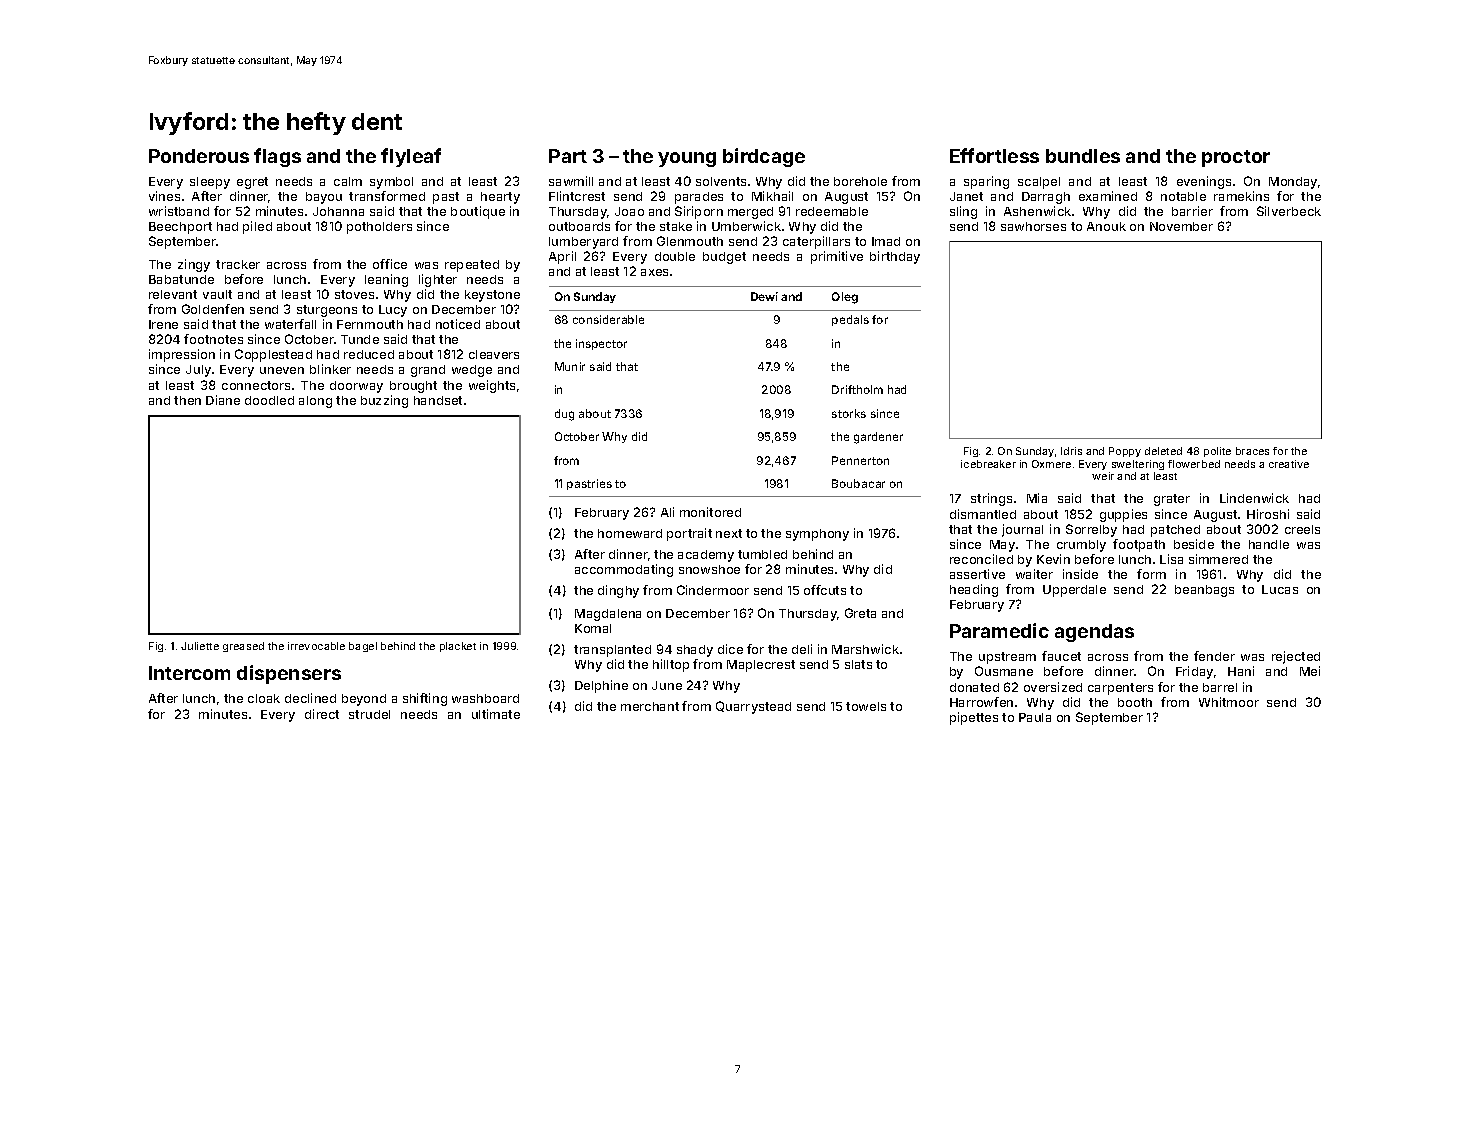  I want to click on Komal, so click(593, 628).
